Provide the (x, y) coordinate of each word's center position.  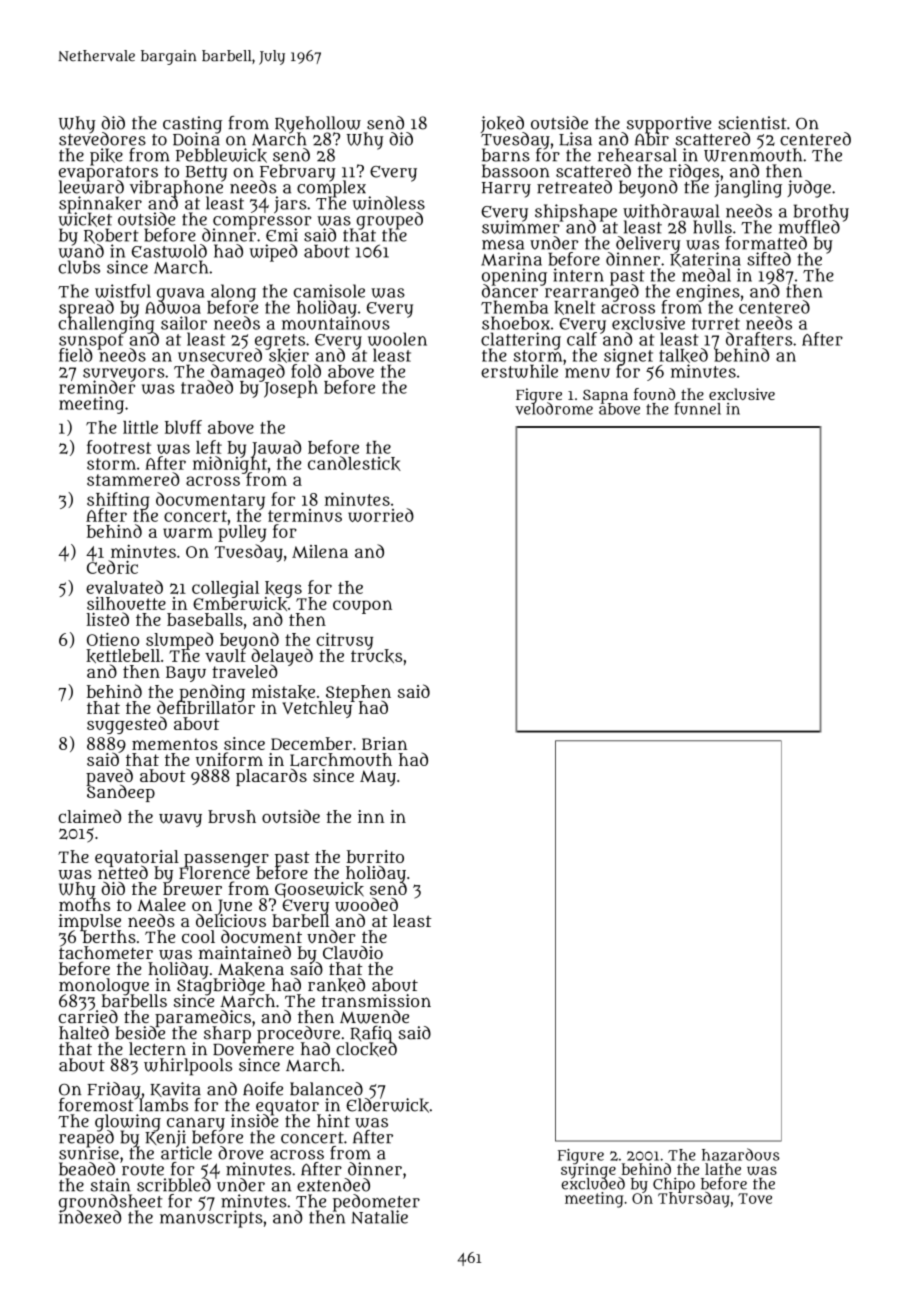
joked (503, 124)
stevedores (102, 139)
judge (809, 189)
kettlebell (123, 656)
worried (381, 515)
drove (240, 1153)
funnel (698, 408)
